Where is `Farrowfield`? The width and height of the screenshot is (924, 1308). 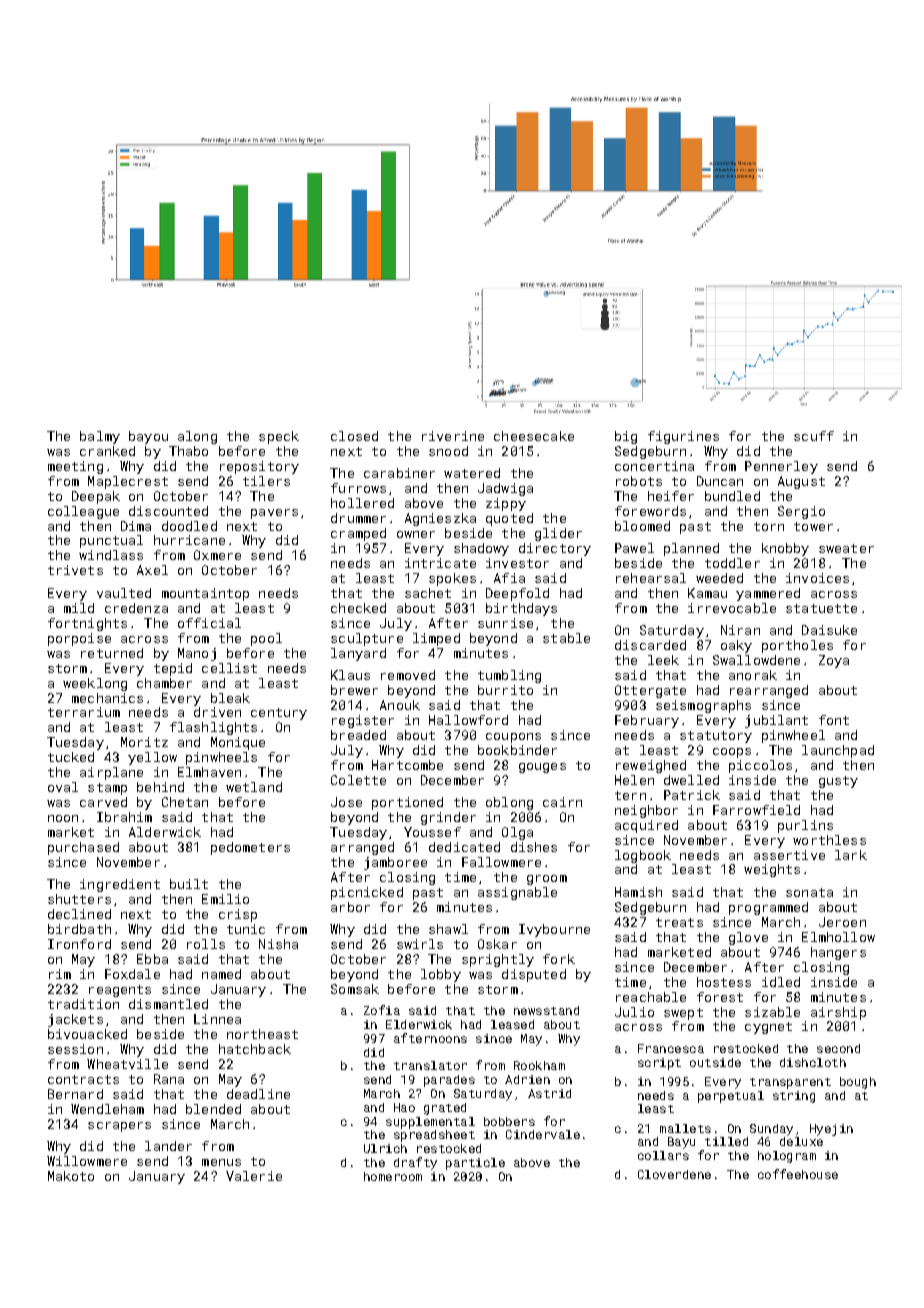
Farrowfield is located at coordinates (756, 810).
